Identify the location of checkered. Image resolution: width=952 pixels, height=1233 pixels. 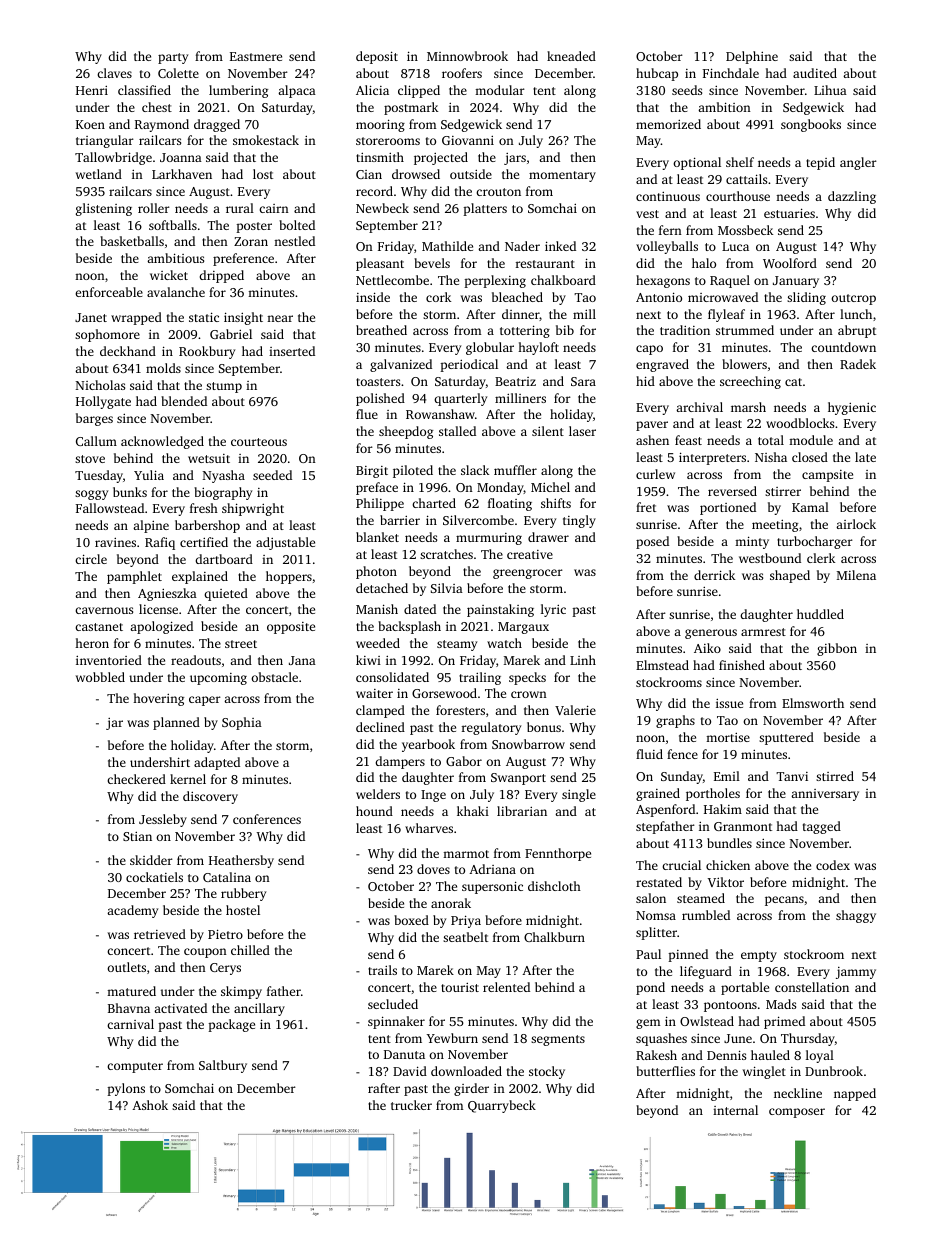
(136, 779).
